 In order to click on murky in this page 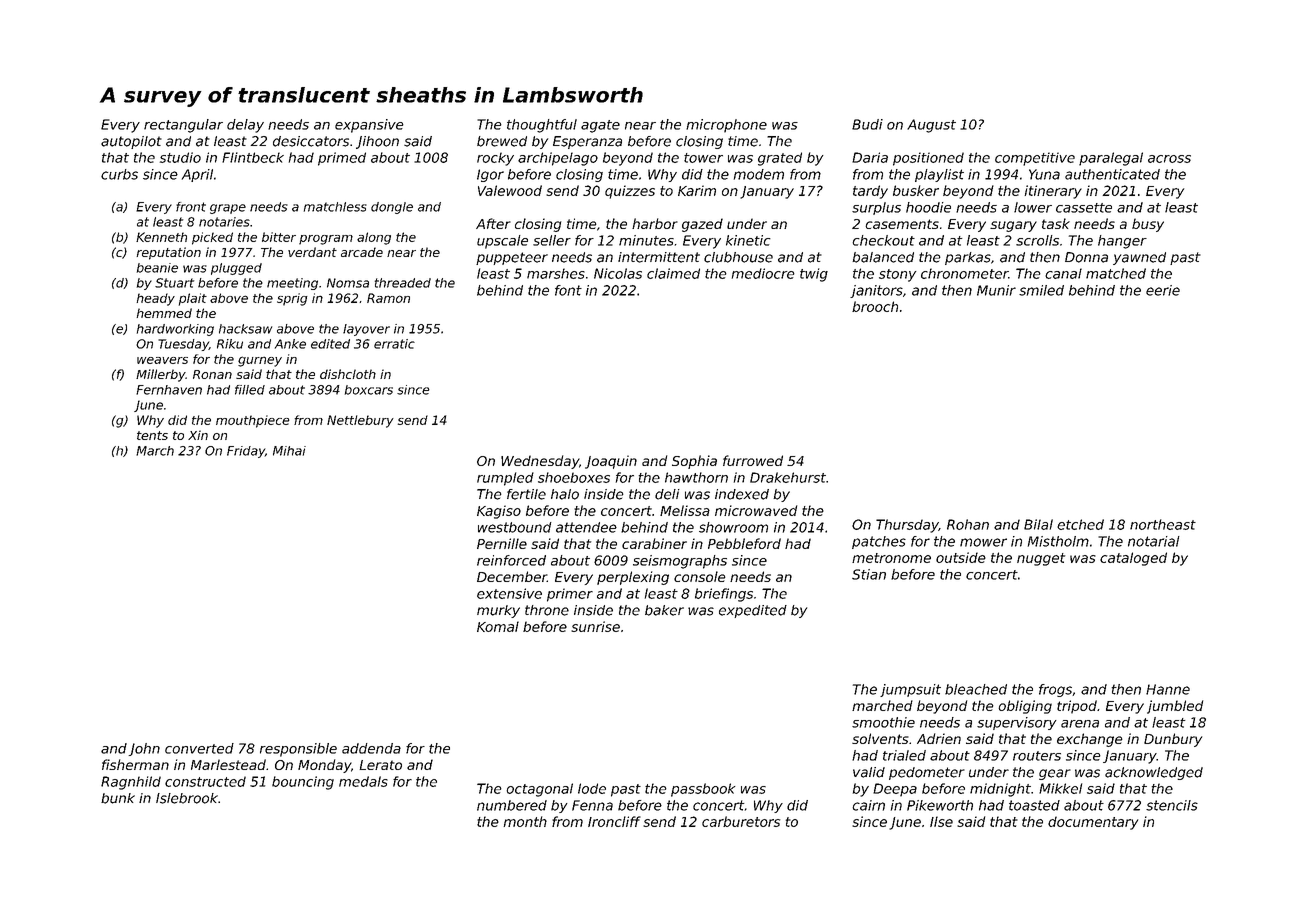, I will do `click(498, 611)`.
